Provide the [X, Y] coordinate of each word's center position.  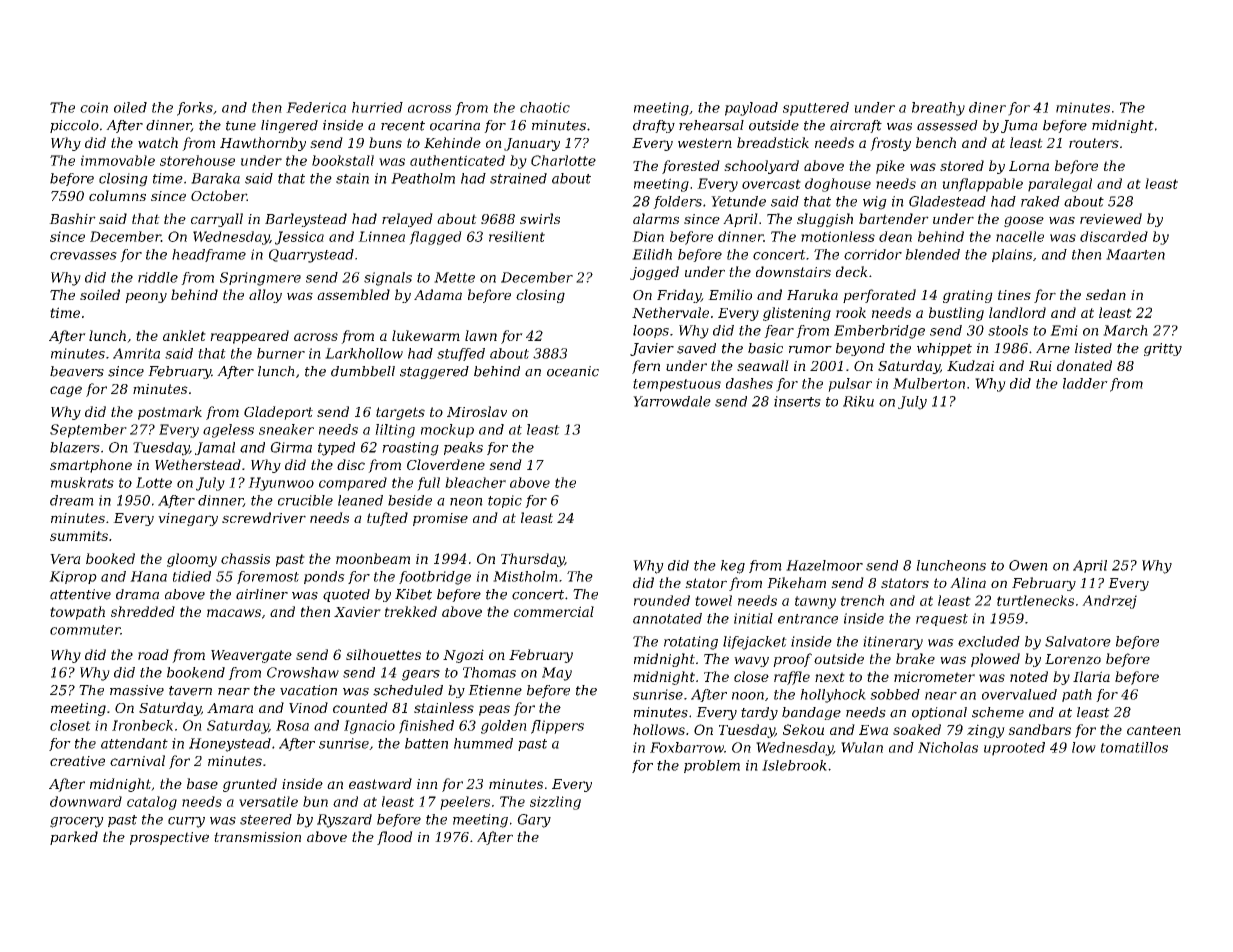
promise [440, 519]
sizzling [555, 803]
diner [987, 107]
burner [281, 353]
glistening [797, 314]
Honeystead [230, 745]
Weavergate [251, 656]
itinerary [893, 643]
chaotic [545, 107]
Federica [316, 107]
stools [1008, 330]
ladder [1085, 383]
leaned [360, 500]
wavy [751, 661]
